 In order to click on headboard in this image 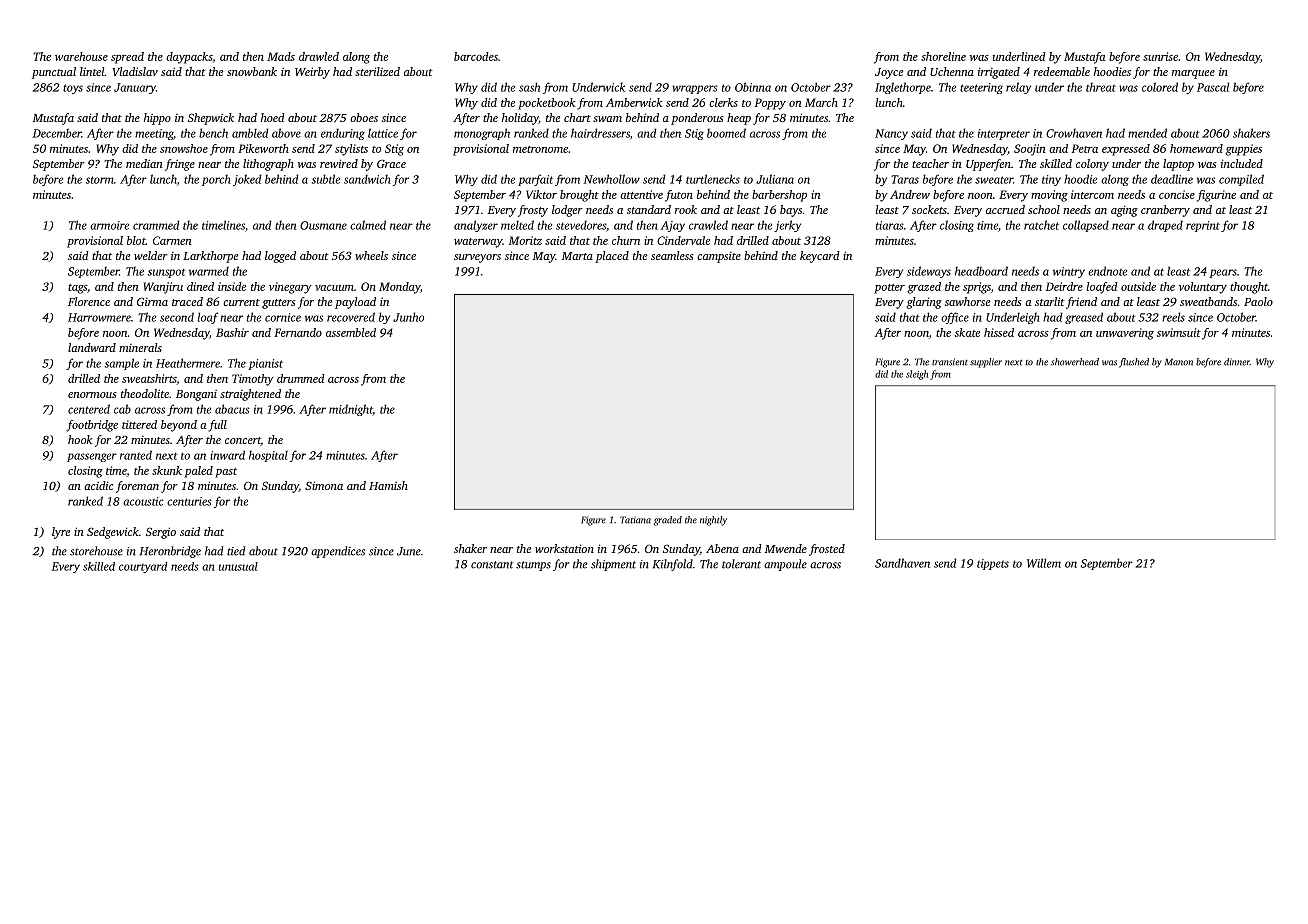, I will do `click(981, 271)`.
